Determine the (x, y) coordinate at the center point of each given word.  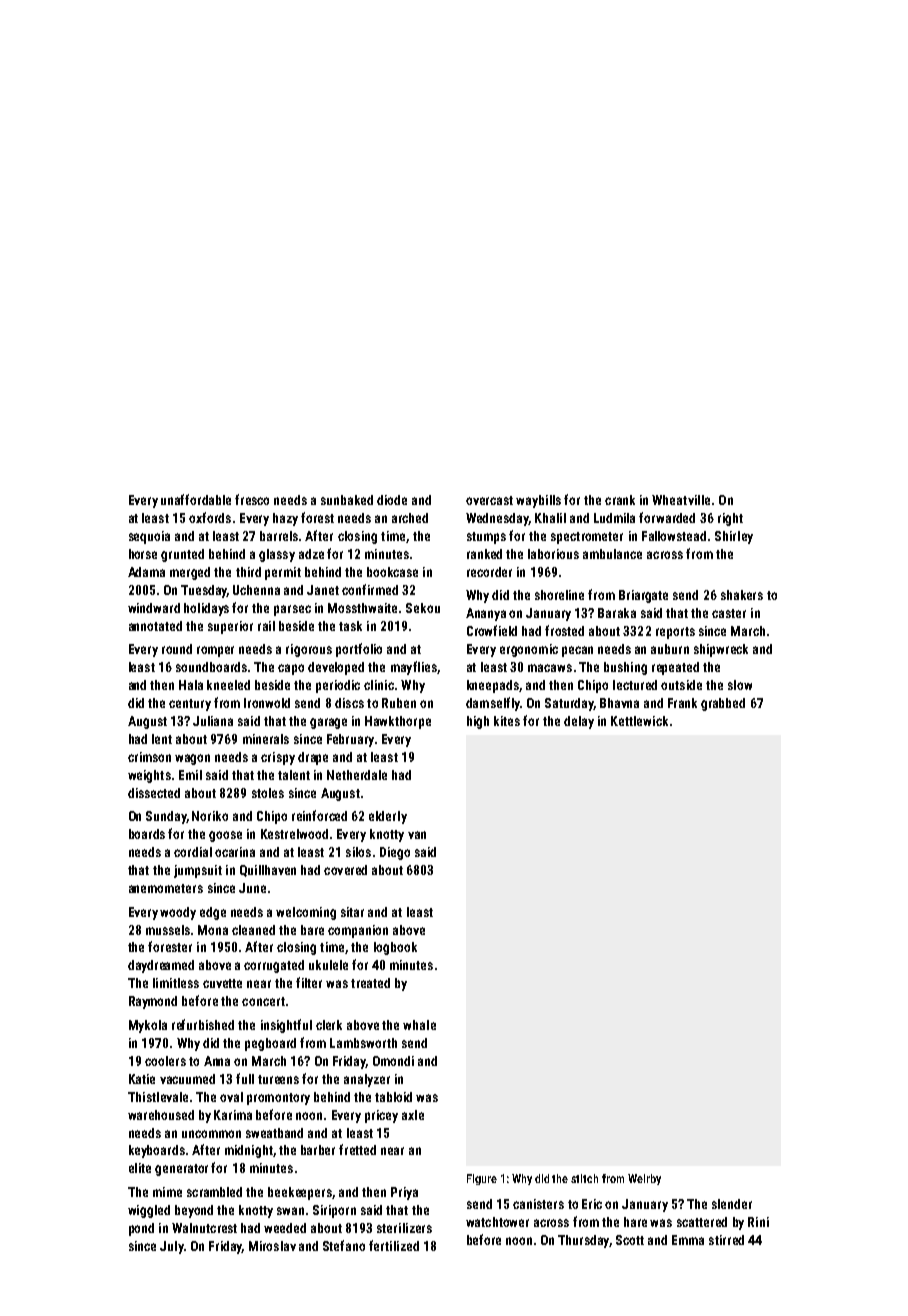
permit (283, 573)
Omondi (393, 1061)
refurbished (203, 1024)
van (417, 835)
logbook (395, 948)
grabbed (723, 704)
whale (419, 1025)
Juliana (213, 721)
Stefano (344, 1245)
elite (140, 1168)
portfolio (359, 650)
